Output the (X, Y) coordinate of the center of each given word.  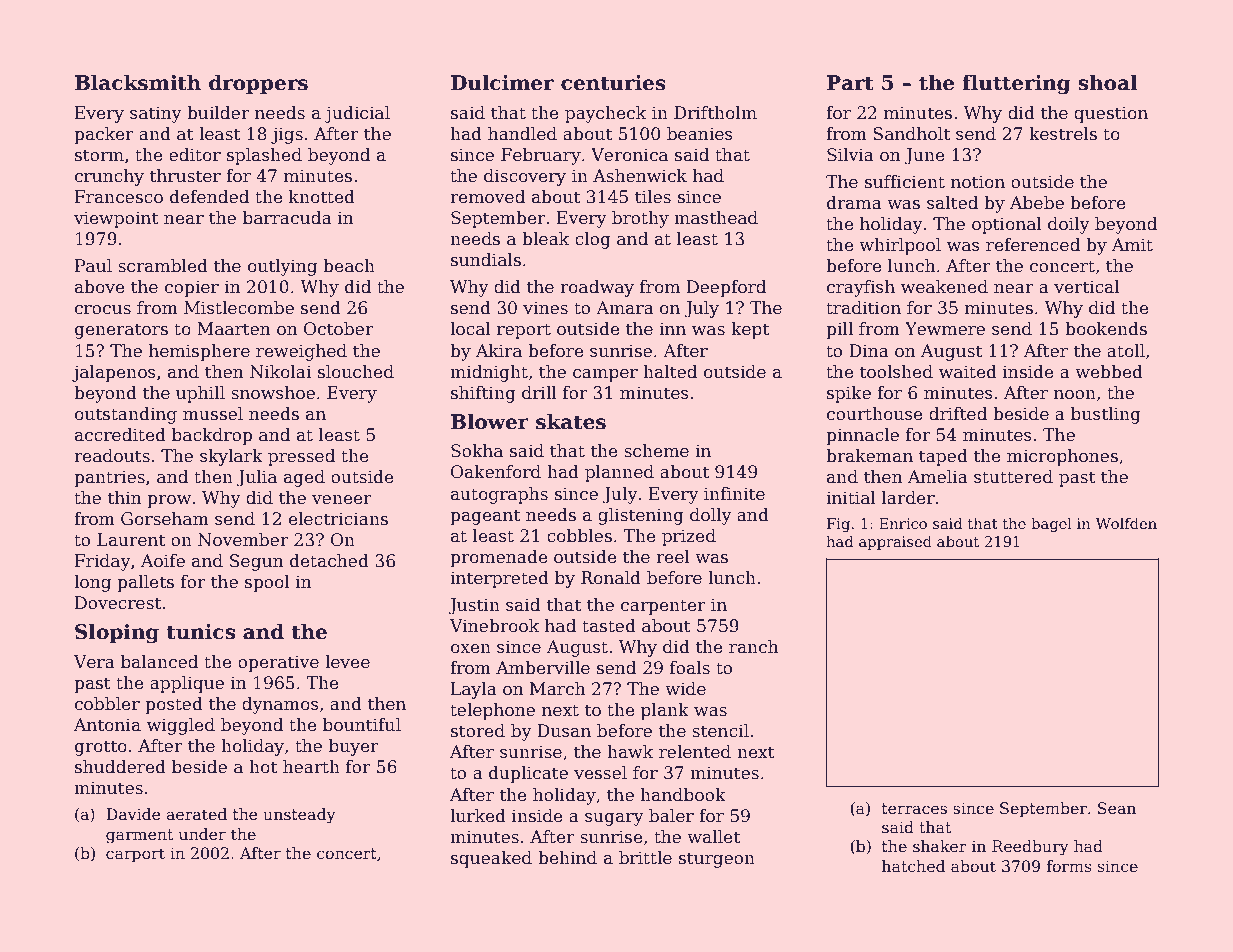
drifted (958, 414)
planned (619, 473)
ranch (753, 647)
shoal (1107, 82)
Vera (94, 662)
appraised (895, 542)
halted (670, 372)
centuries (613, 83)
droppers (258, 84)
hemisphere (199, 352)
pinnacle (862, 436)
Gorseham (165, 519)
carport (135, 855)
